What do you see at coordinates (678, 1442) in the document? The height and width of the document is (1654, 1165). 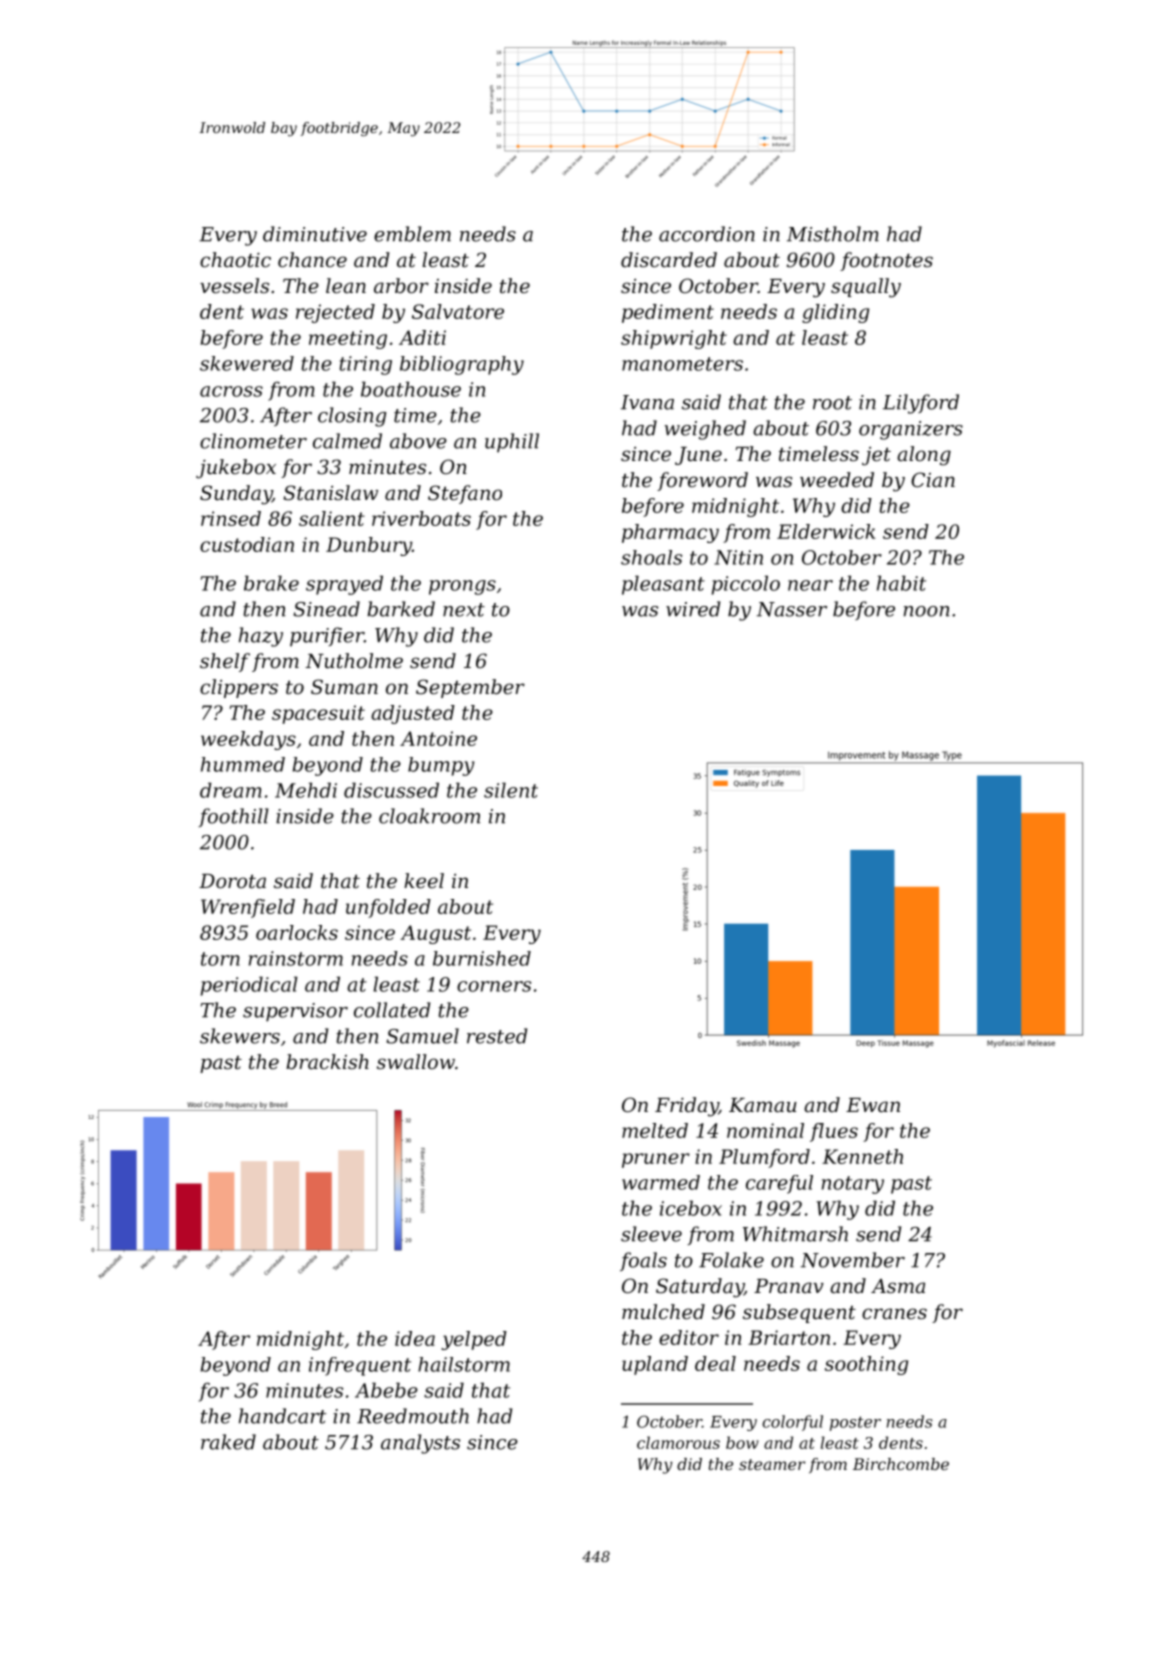 I see `clamorous` at bounding box center [678, 1442].
